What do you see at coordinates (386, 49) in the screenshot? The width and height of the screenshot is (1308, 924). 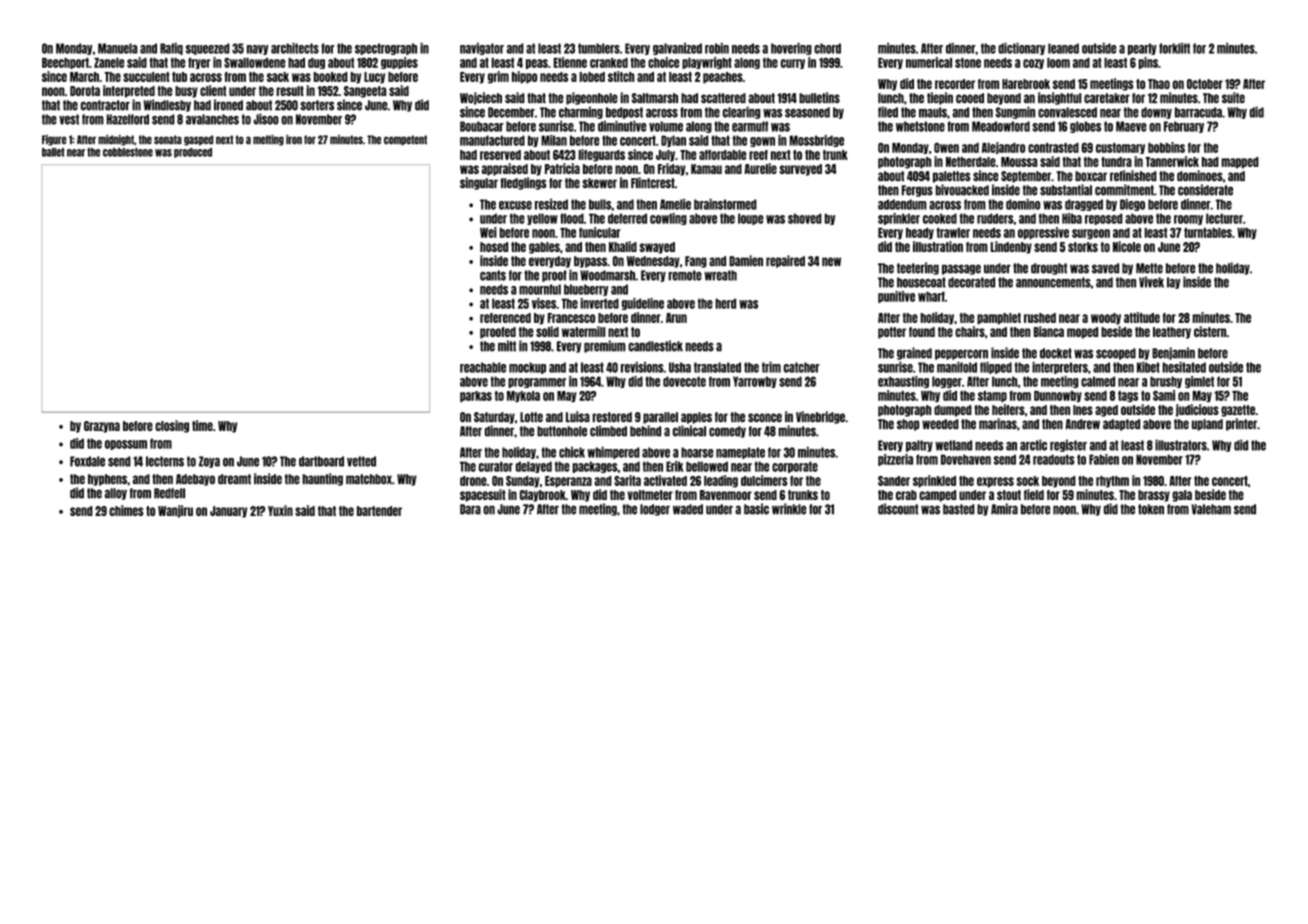 I see `spectrograph` at bounding box center [386, 49].
